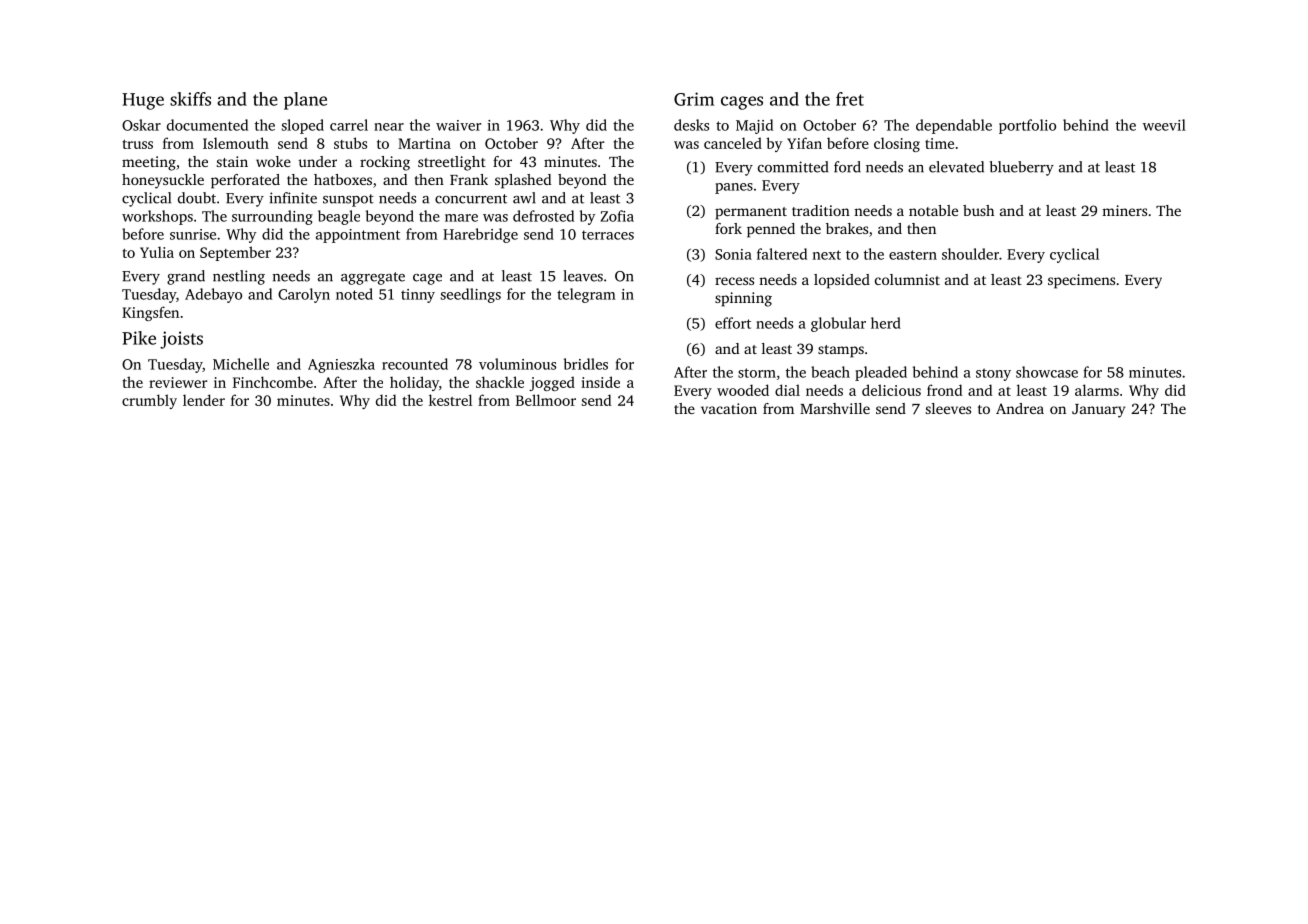 The image size is (1308, 924). What do you see at coordinates (970, 254) in the screenshot?
I see `shoulder` at bounding box center [970, 254].
